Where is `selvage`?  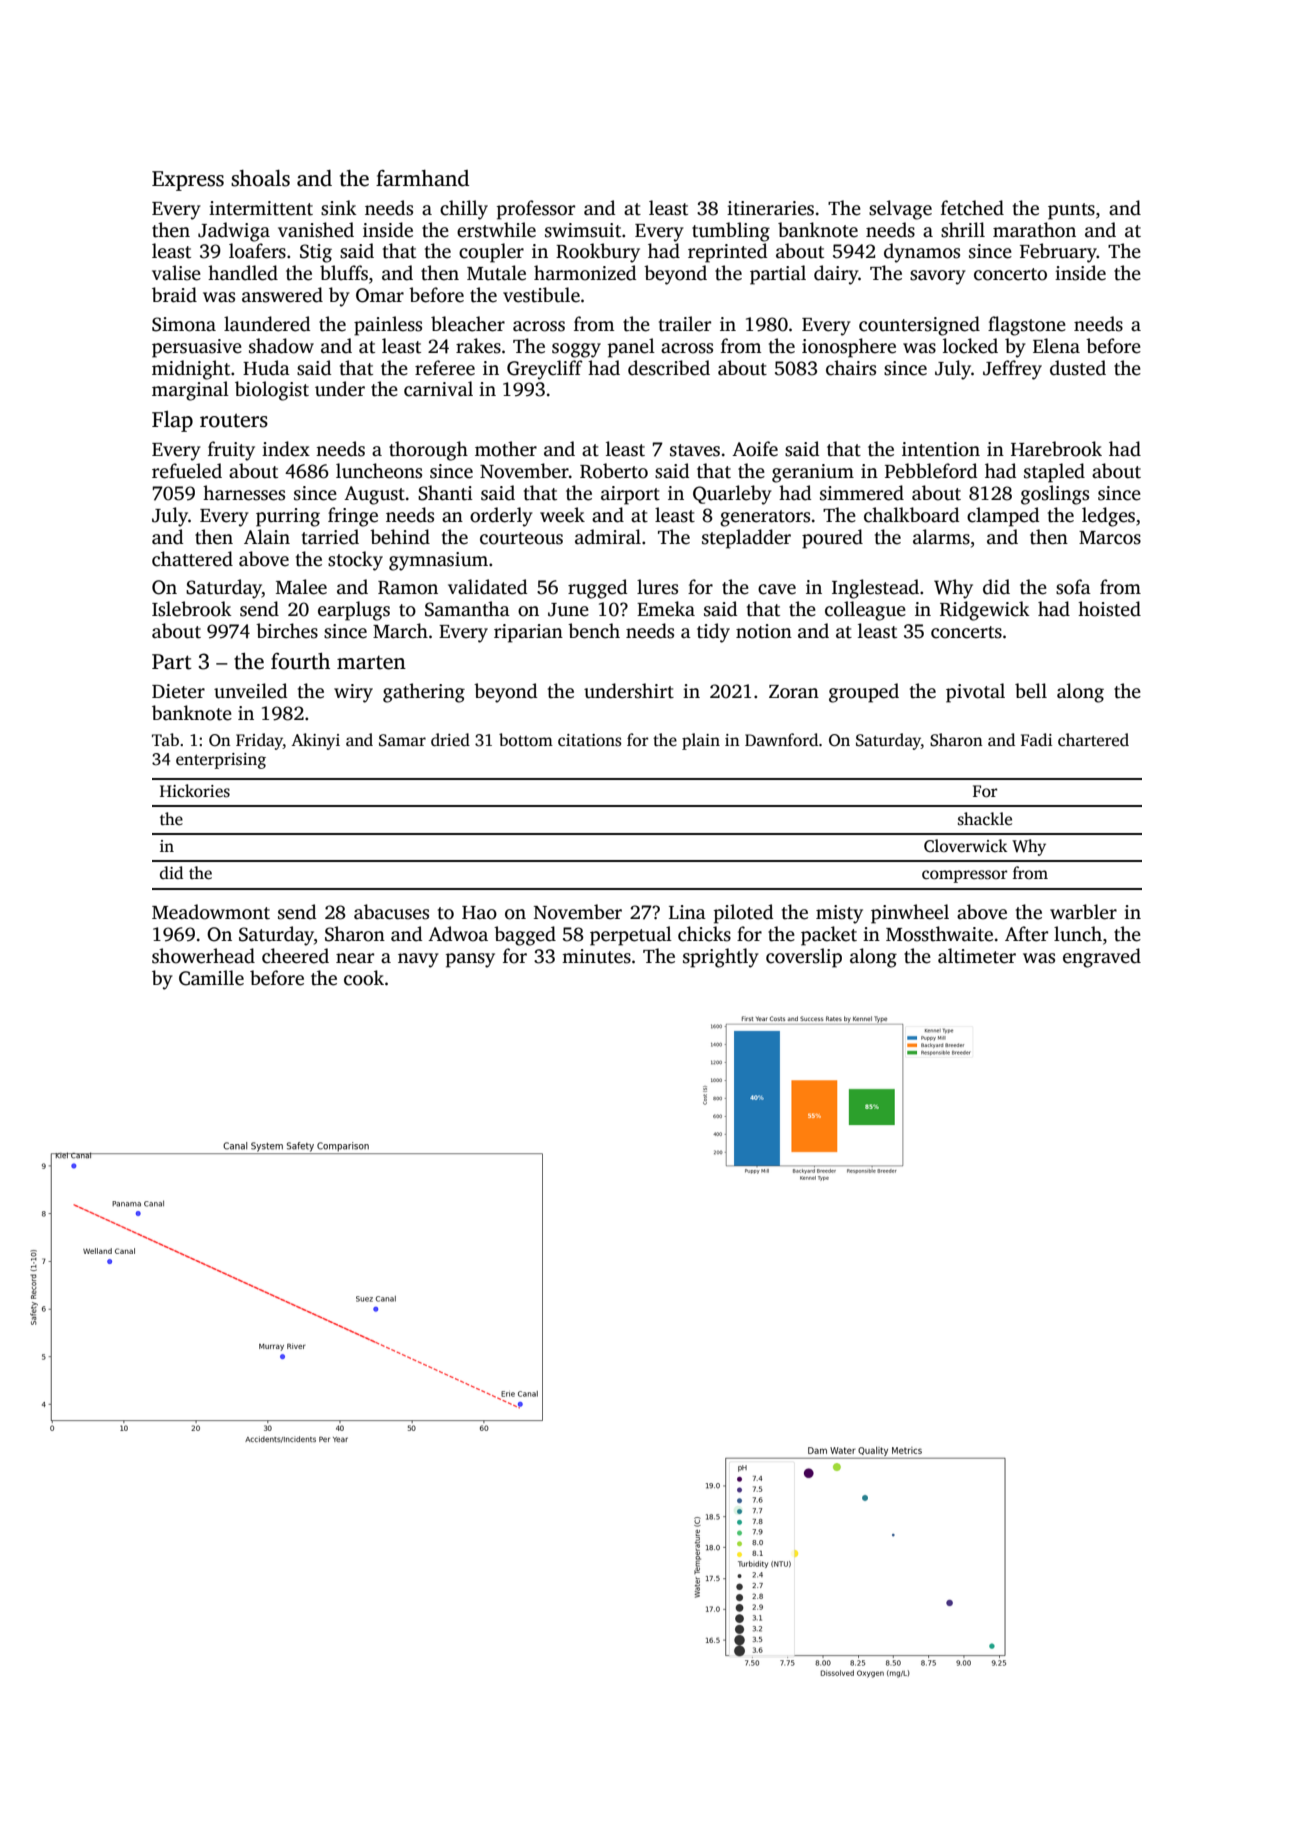 selvage is located at coordinates (900, 210).
